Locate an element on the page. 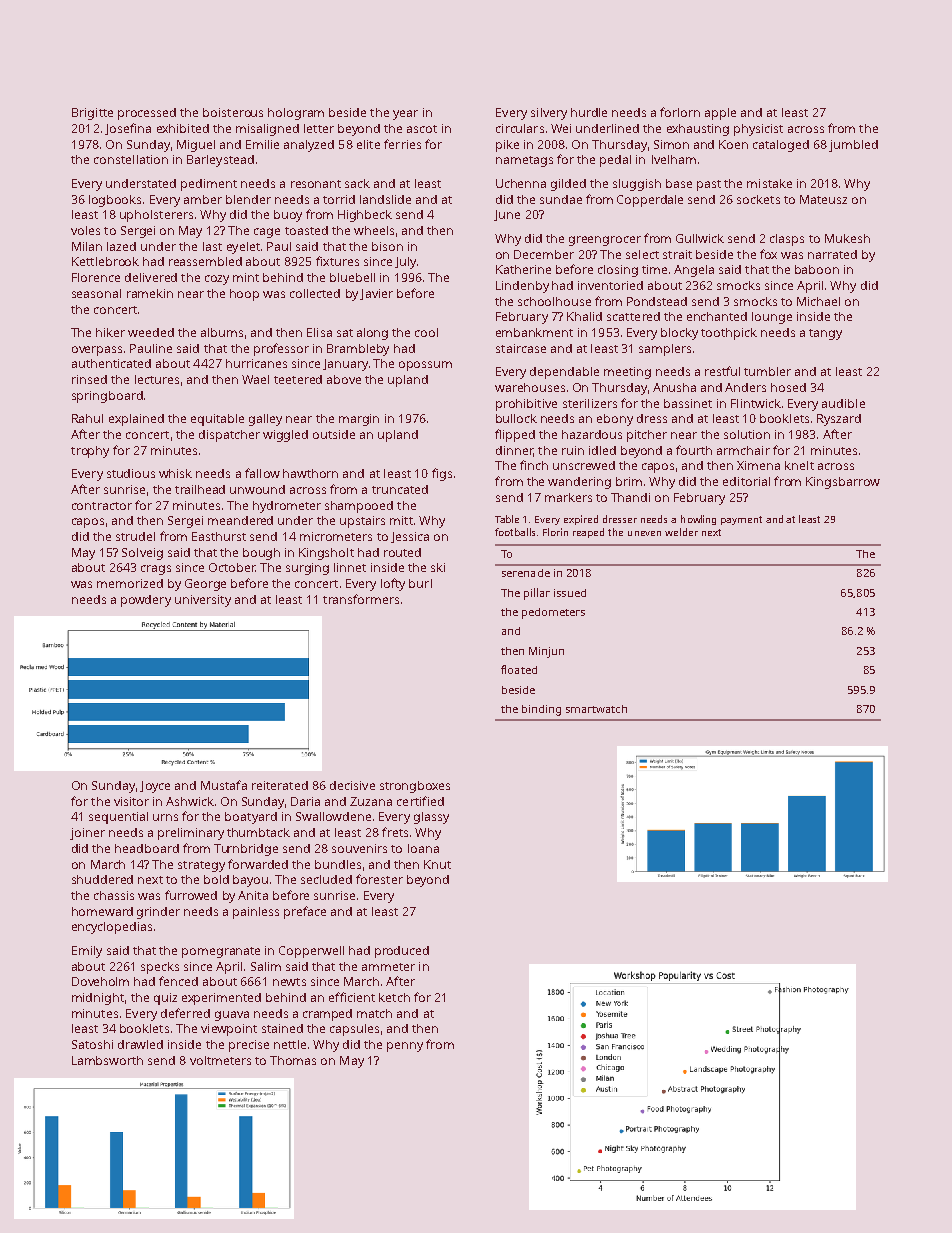  jumbled is located at coordinates (853, 146).
